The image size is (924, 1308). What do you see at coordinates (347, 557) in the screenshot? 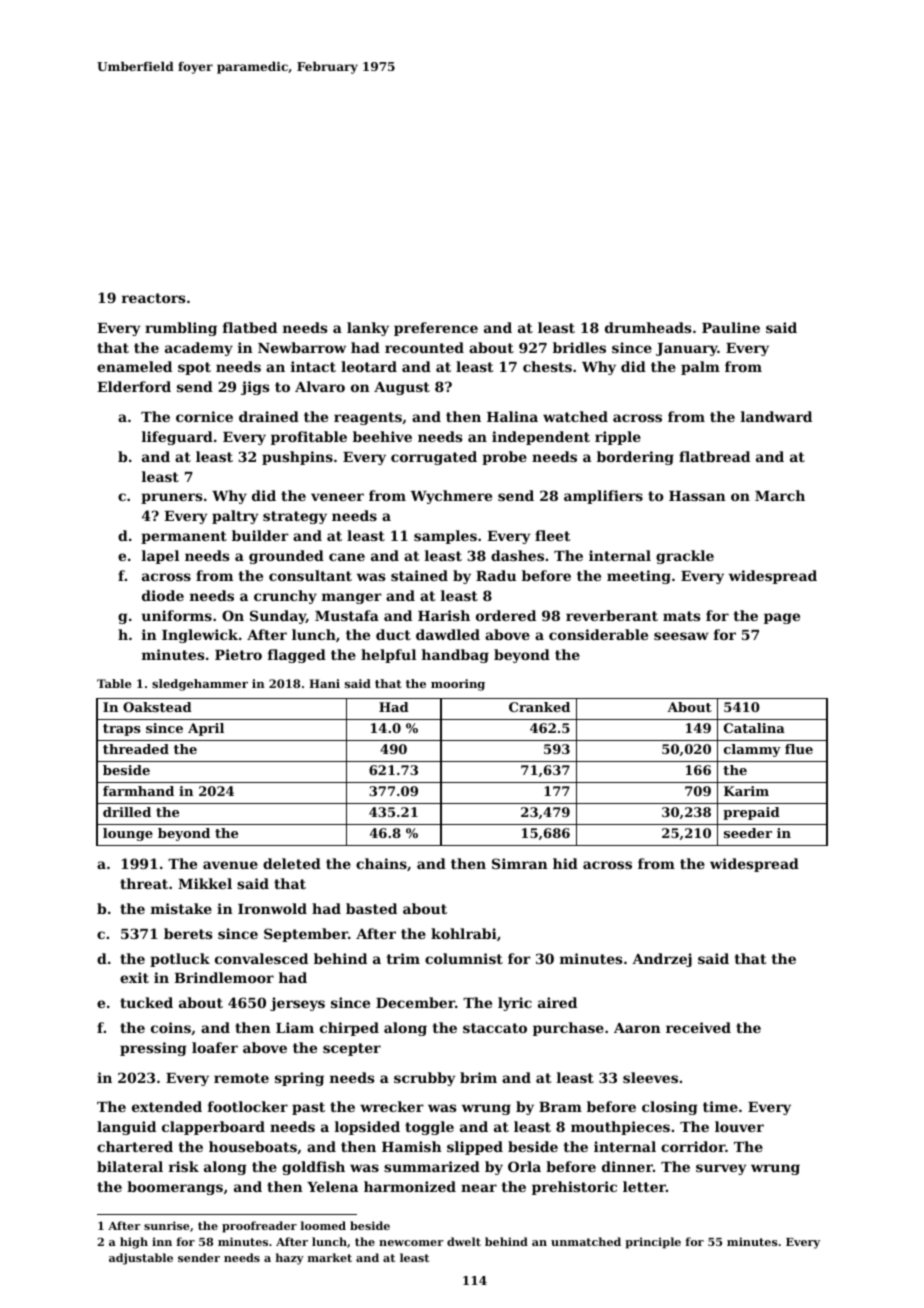
I see `cane` at bounding box center [347, 557].
